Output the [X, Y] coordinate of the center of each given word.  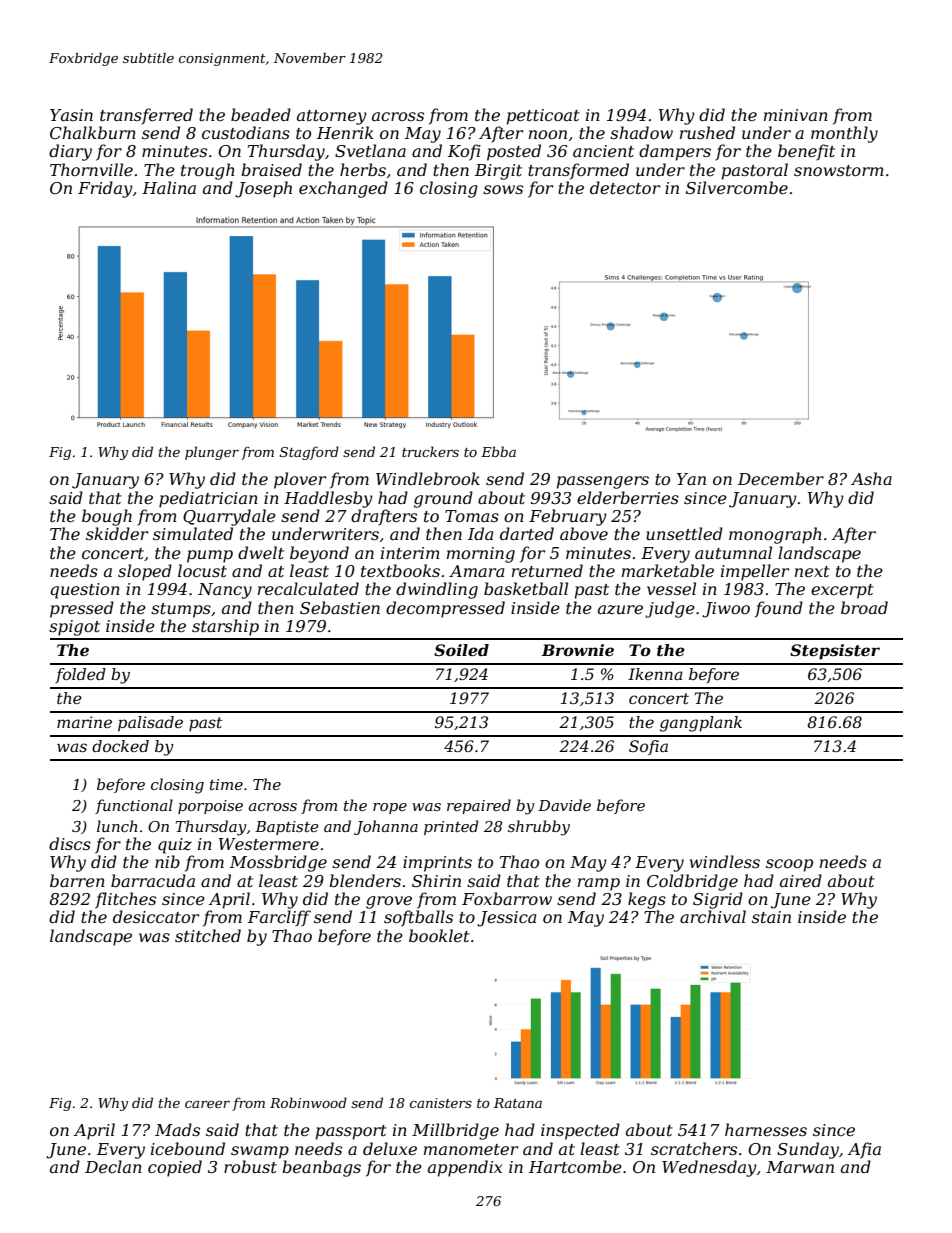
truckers [430, 451]
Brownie [577, 650]
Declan [113, 1166]
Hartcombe [575, 1166]
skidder [117, 533]
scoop [789, 865]
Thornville [91, 169]
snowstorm [839, 170]
